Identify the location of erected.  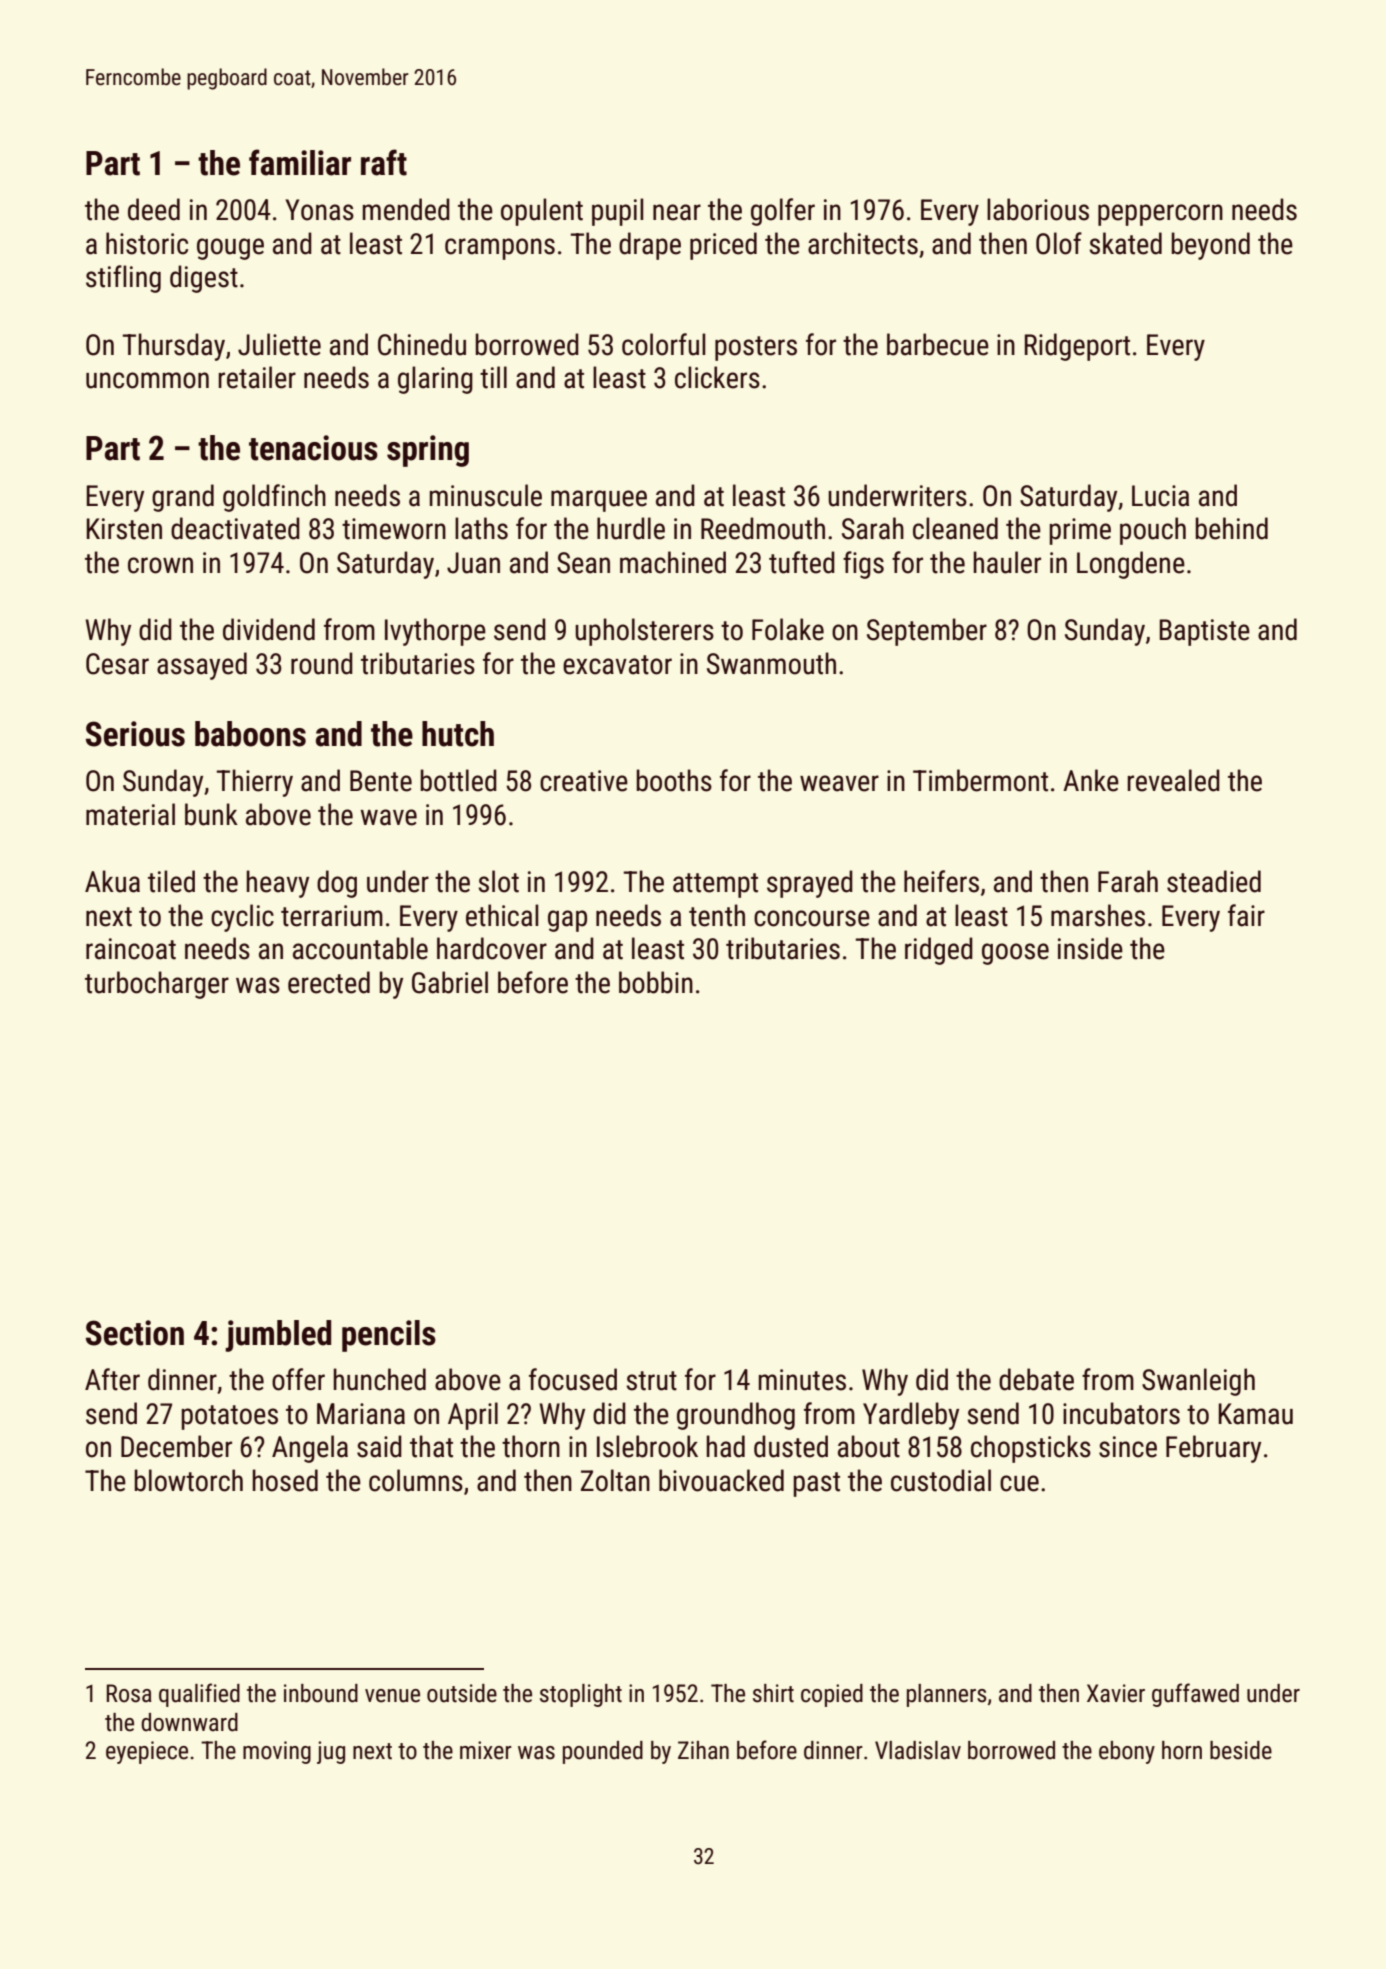
(329, 982).
